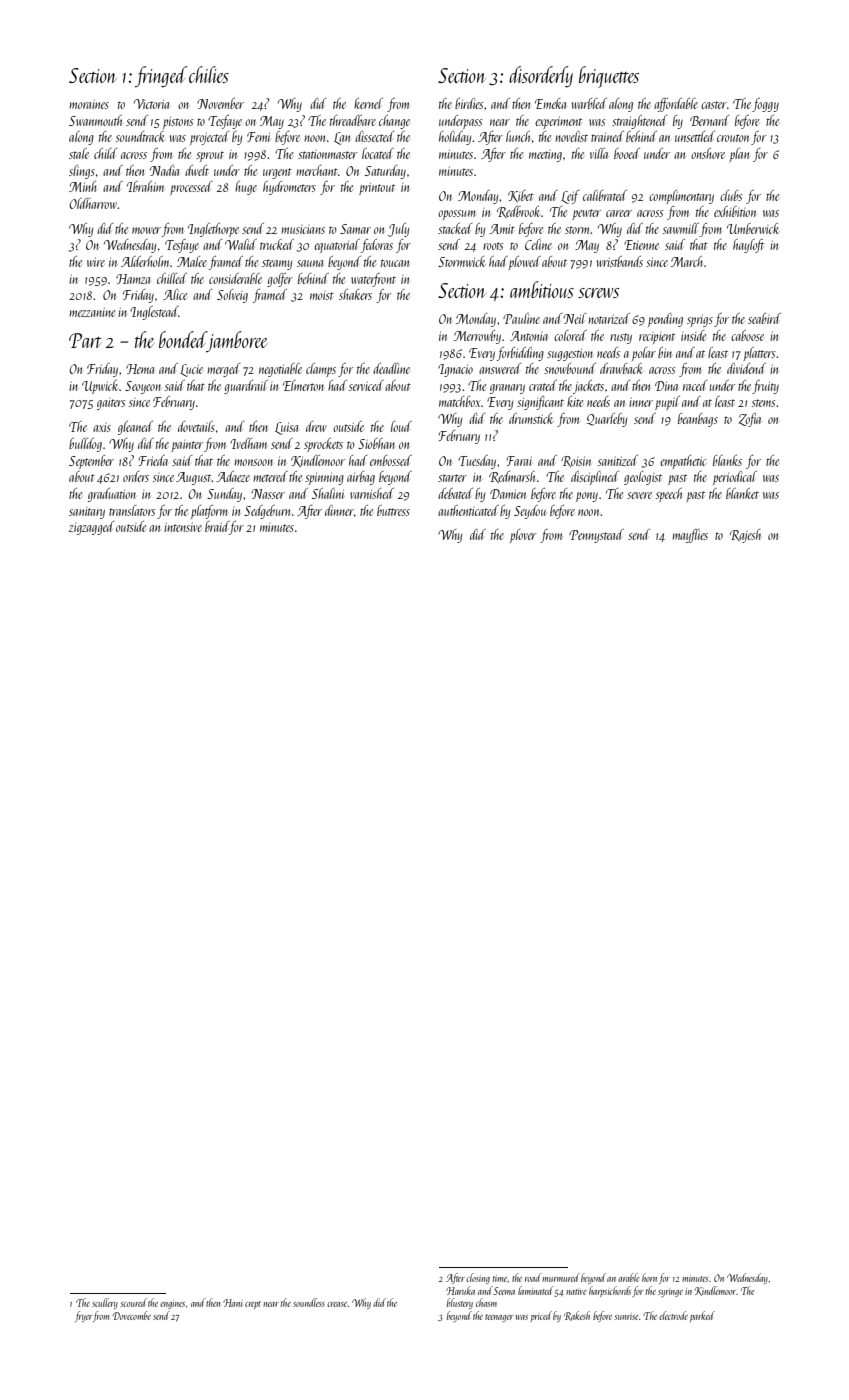 This screenshot has height=1400, width=849. Describe the element at coordinates (639, 122) in the screenshot. I see `straightened` at that location.
